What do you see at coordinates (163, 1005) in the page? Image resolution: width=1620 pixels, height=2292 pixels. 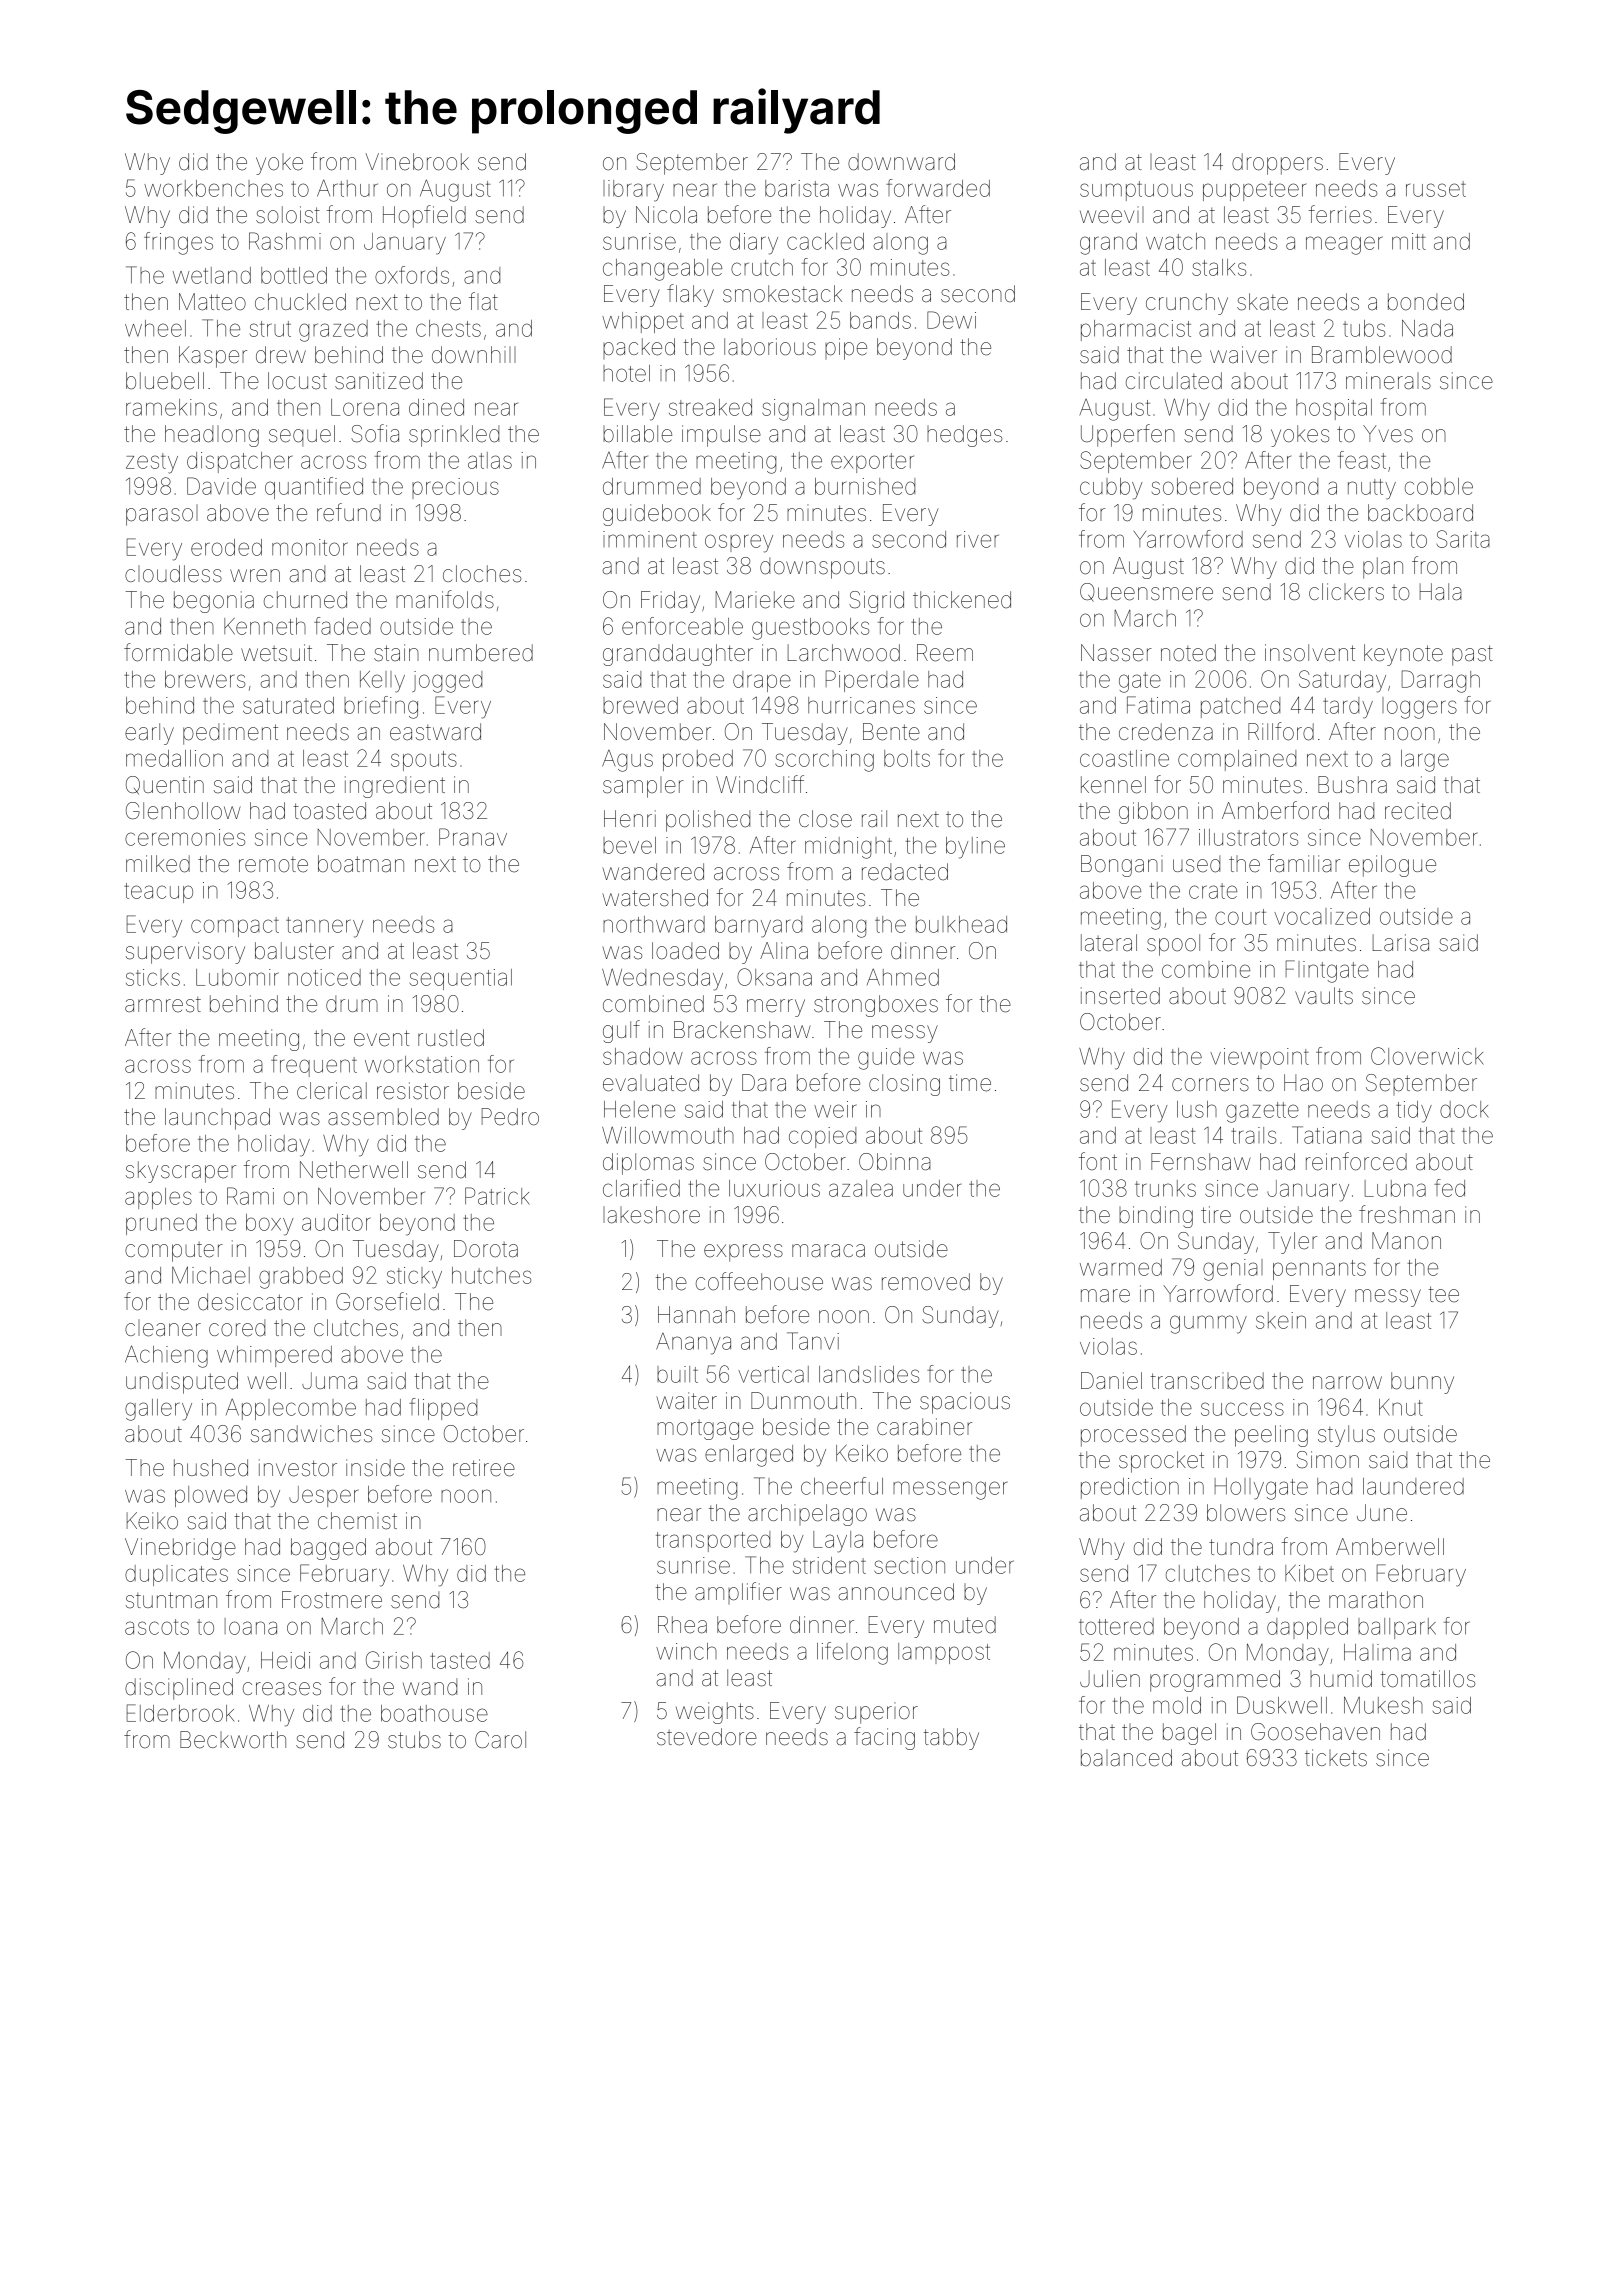 I see `armrest` at bounding box center [163, 1005].
